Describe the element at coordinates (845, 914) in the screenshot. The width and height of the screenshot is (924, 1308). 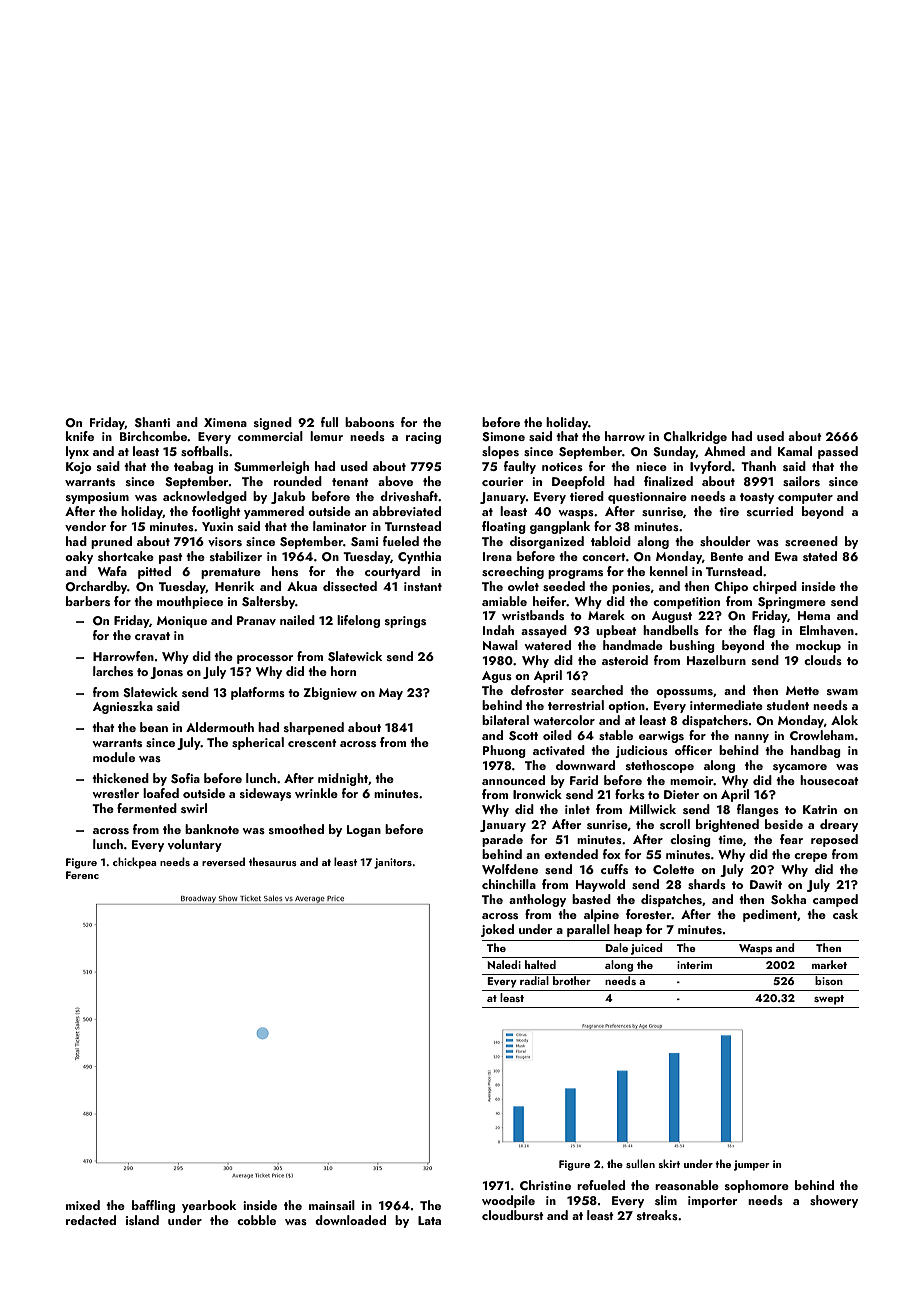
I see `cask` at that location.
